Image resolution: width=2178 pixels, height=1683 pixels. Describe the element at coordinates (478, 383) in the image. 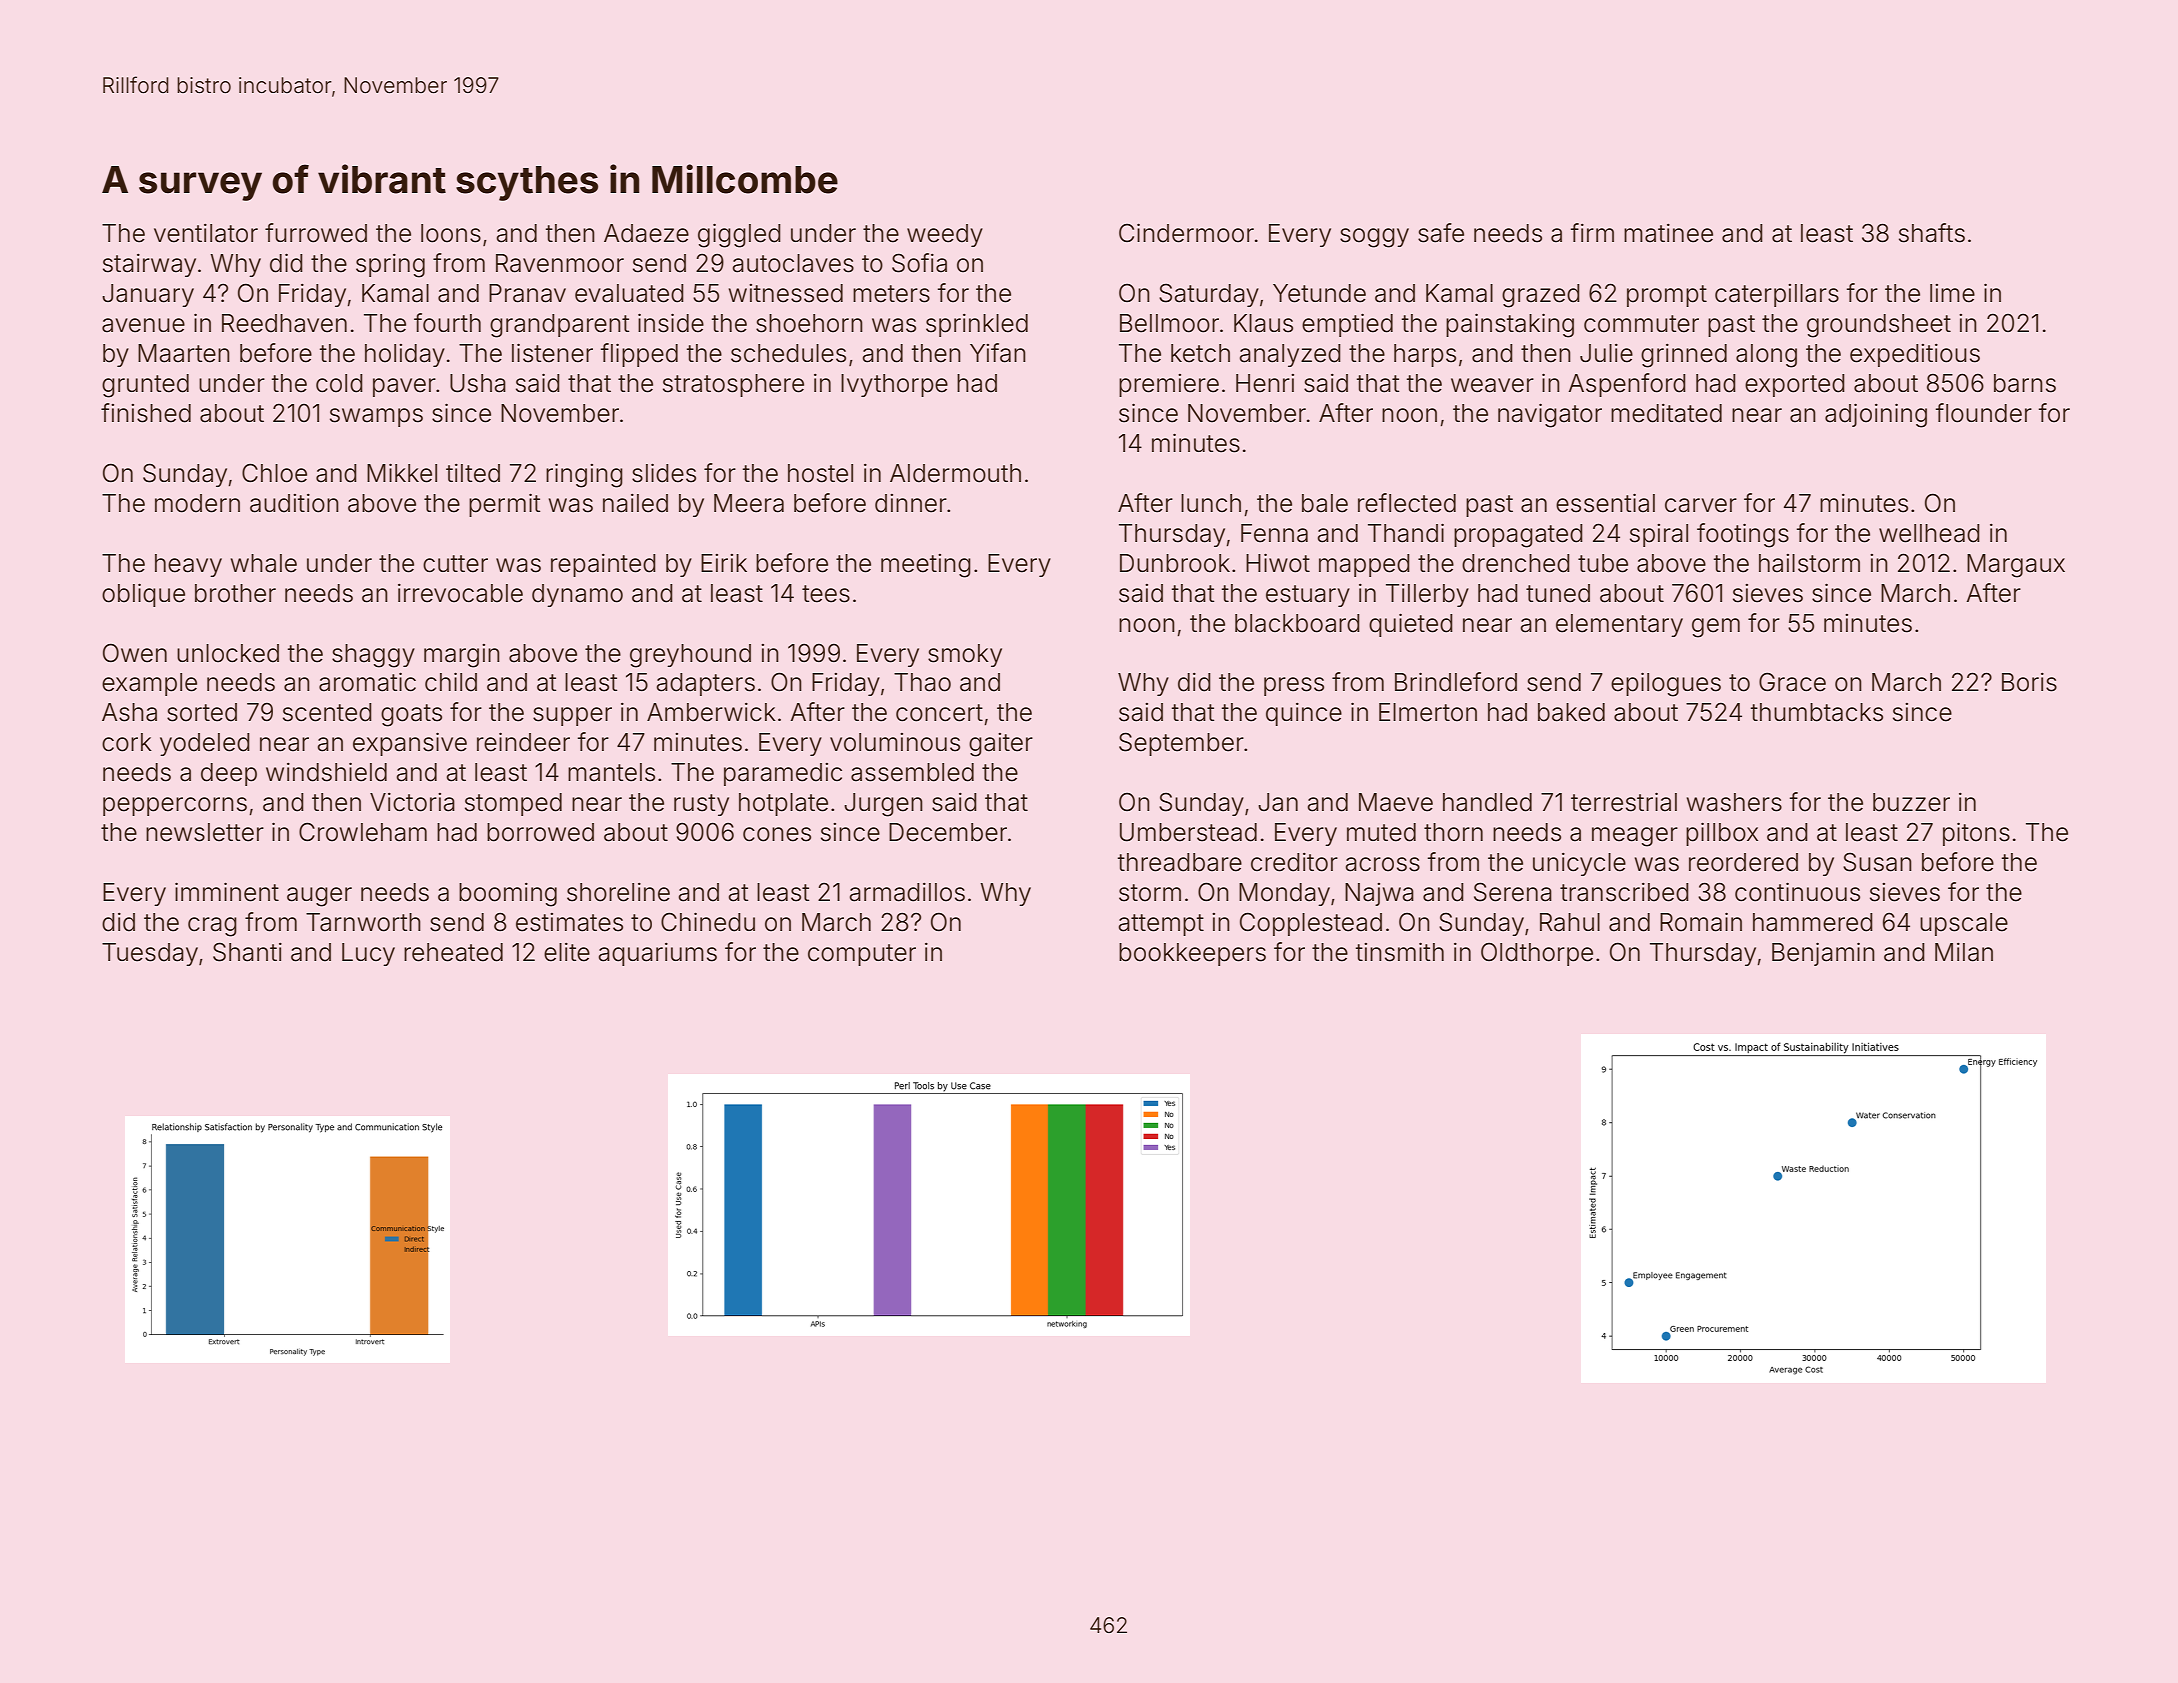

I see `Usha` at that location.
